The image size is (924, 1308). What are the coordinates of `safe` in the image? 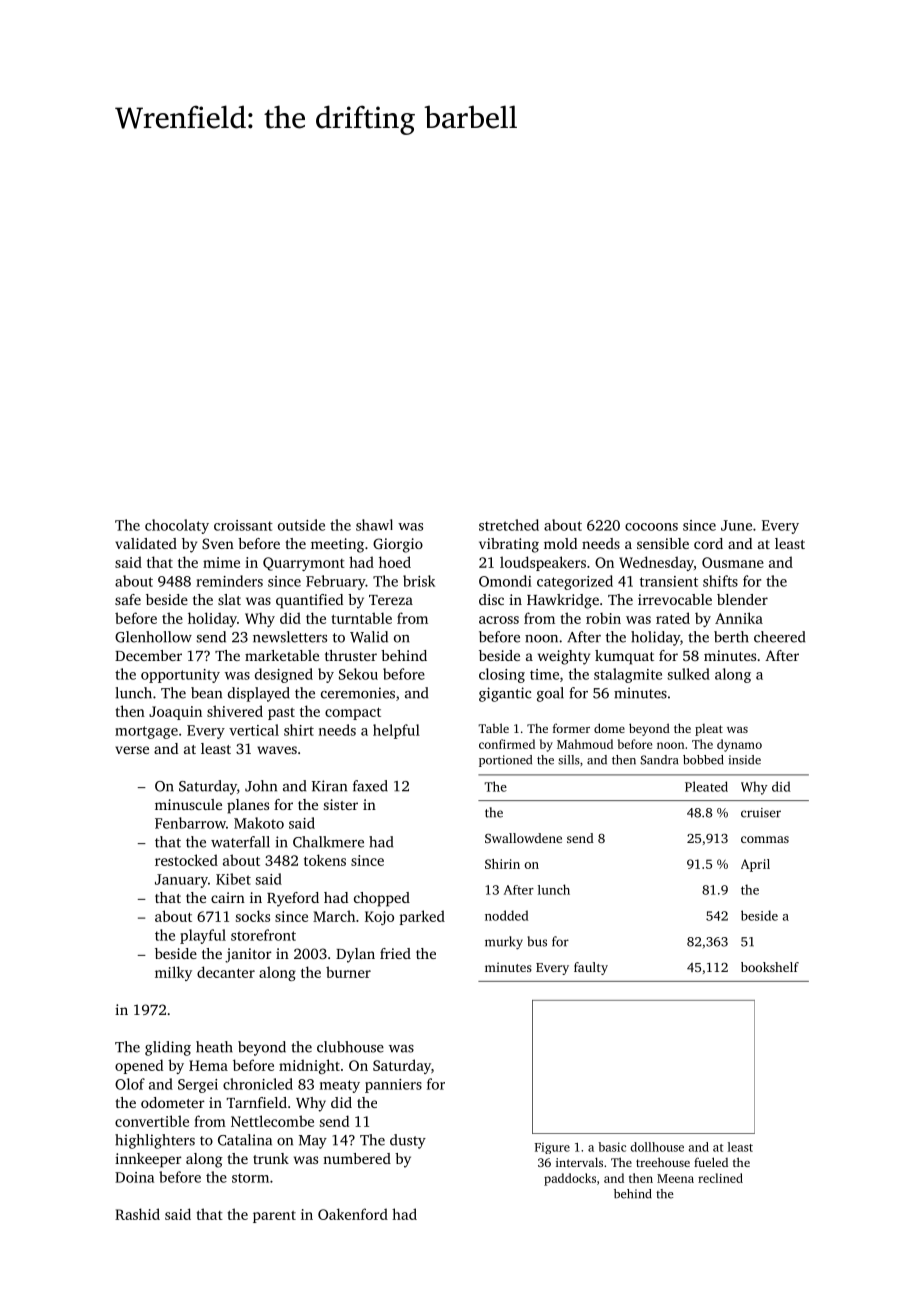 It's located at (128, 599).
